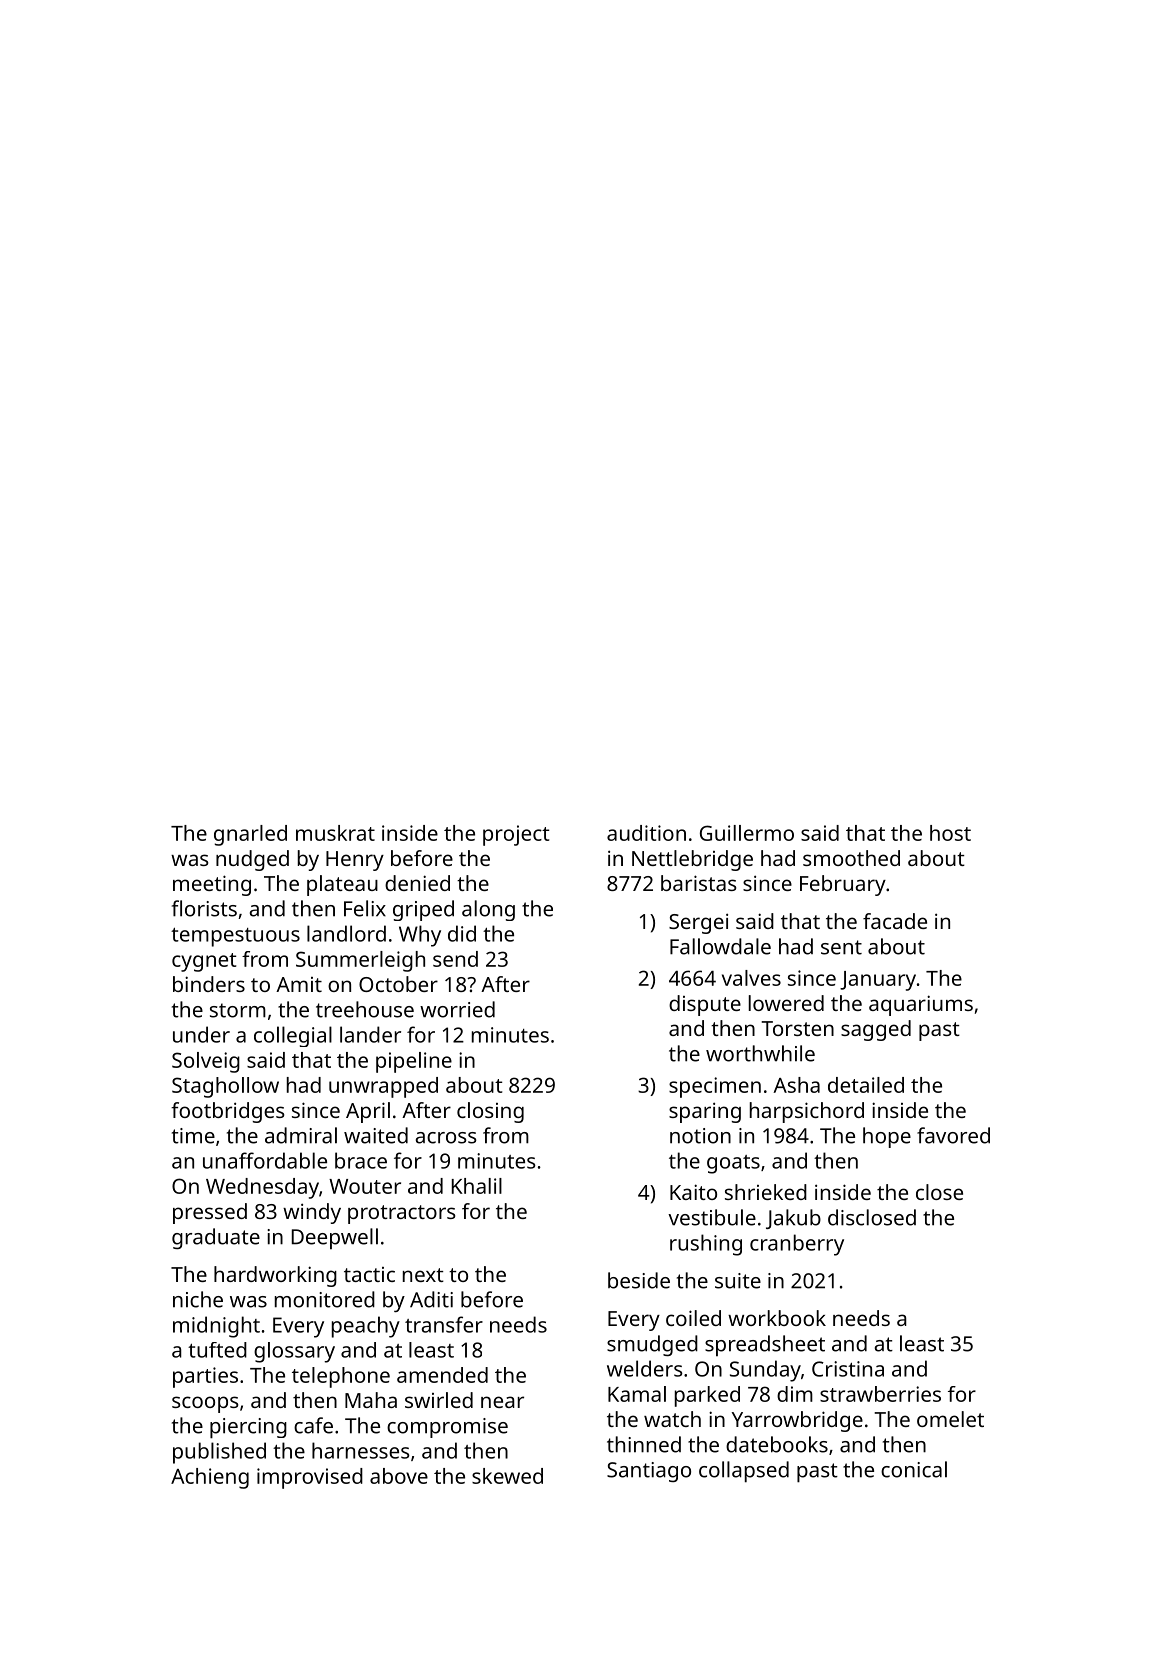  What do you see at coordinates (225, 1087) in the screenshot?
I see `Staghollow` at bounding box center [225, 1087].
